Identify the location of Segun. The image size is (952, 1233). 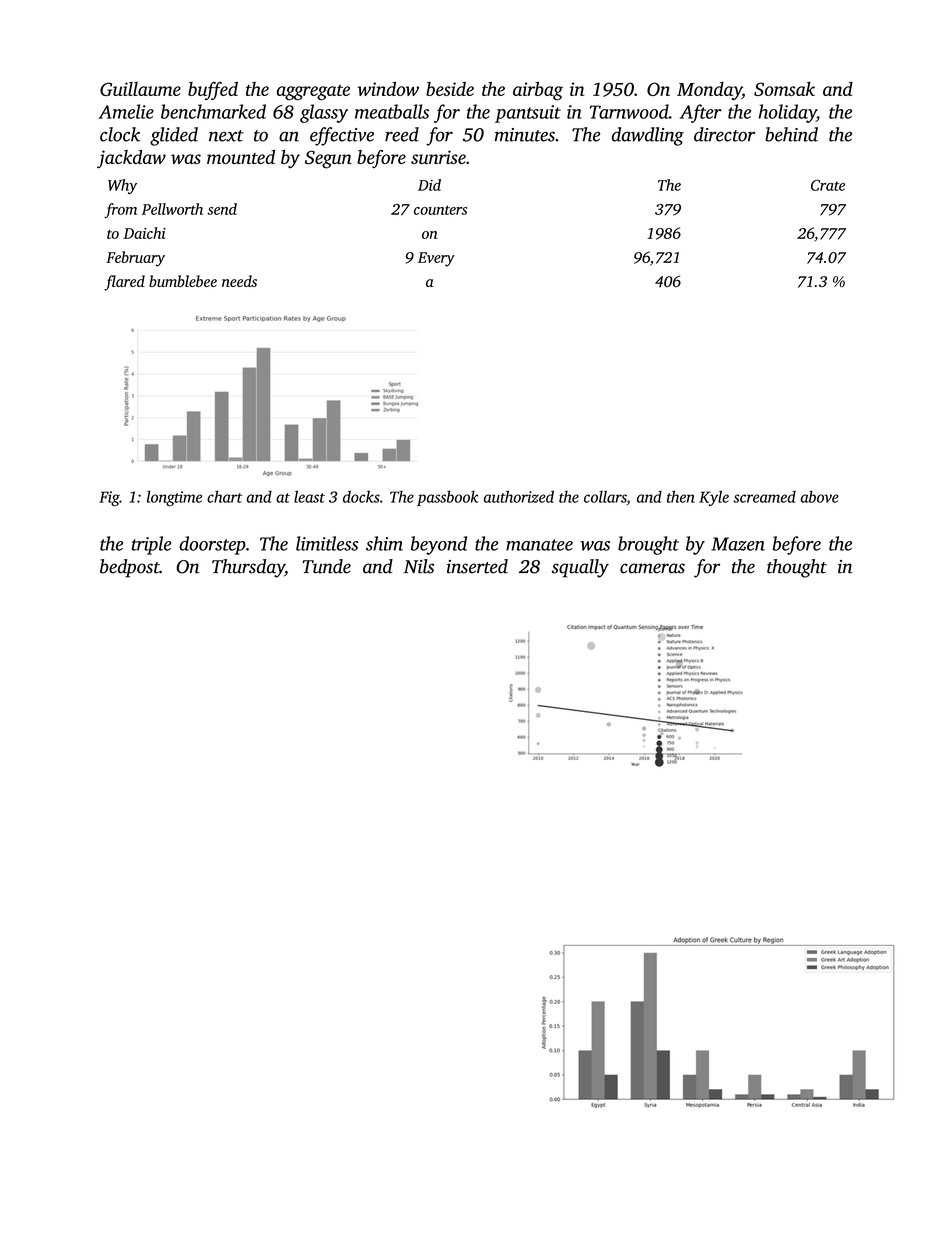
(328, 159).
